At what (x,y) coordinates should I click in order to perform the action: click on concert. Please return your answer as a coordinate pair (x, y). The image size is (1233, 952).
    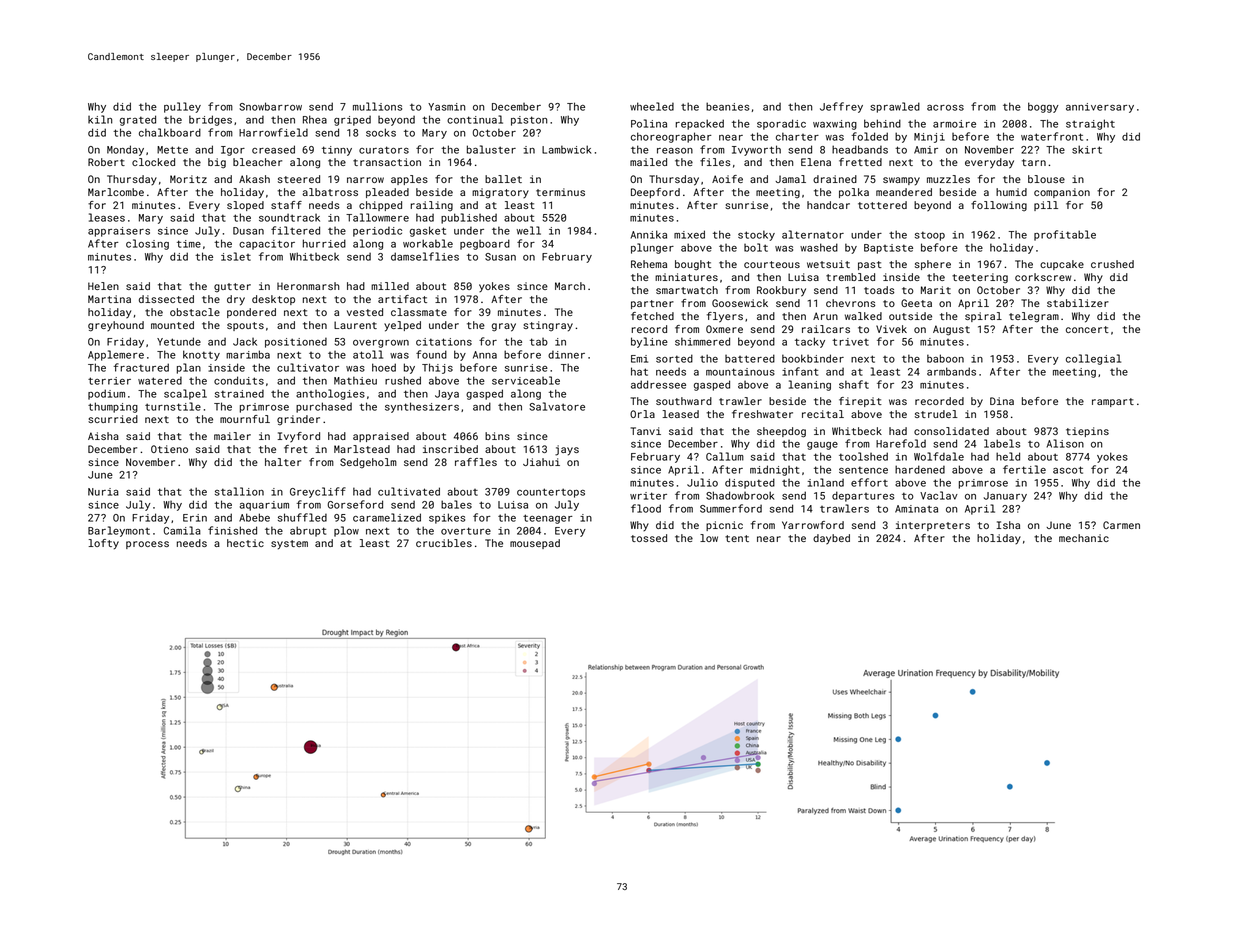
    Looking at the image, I should click on (1087, 329).
